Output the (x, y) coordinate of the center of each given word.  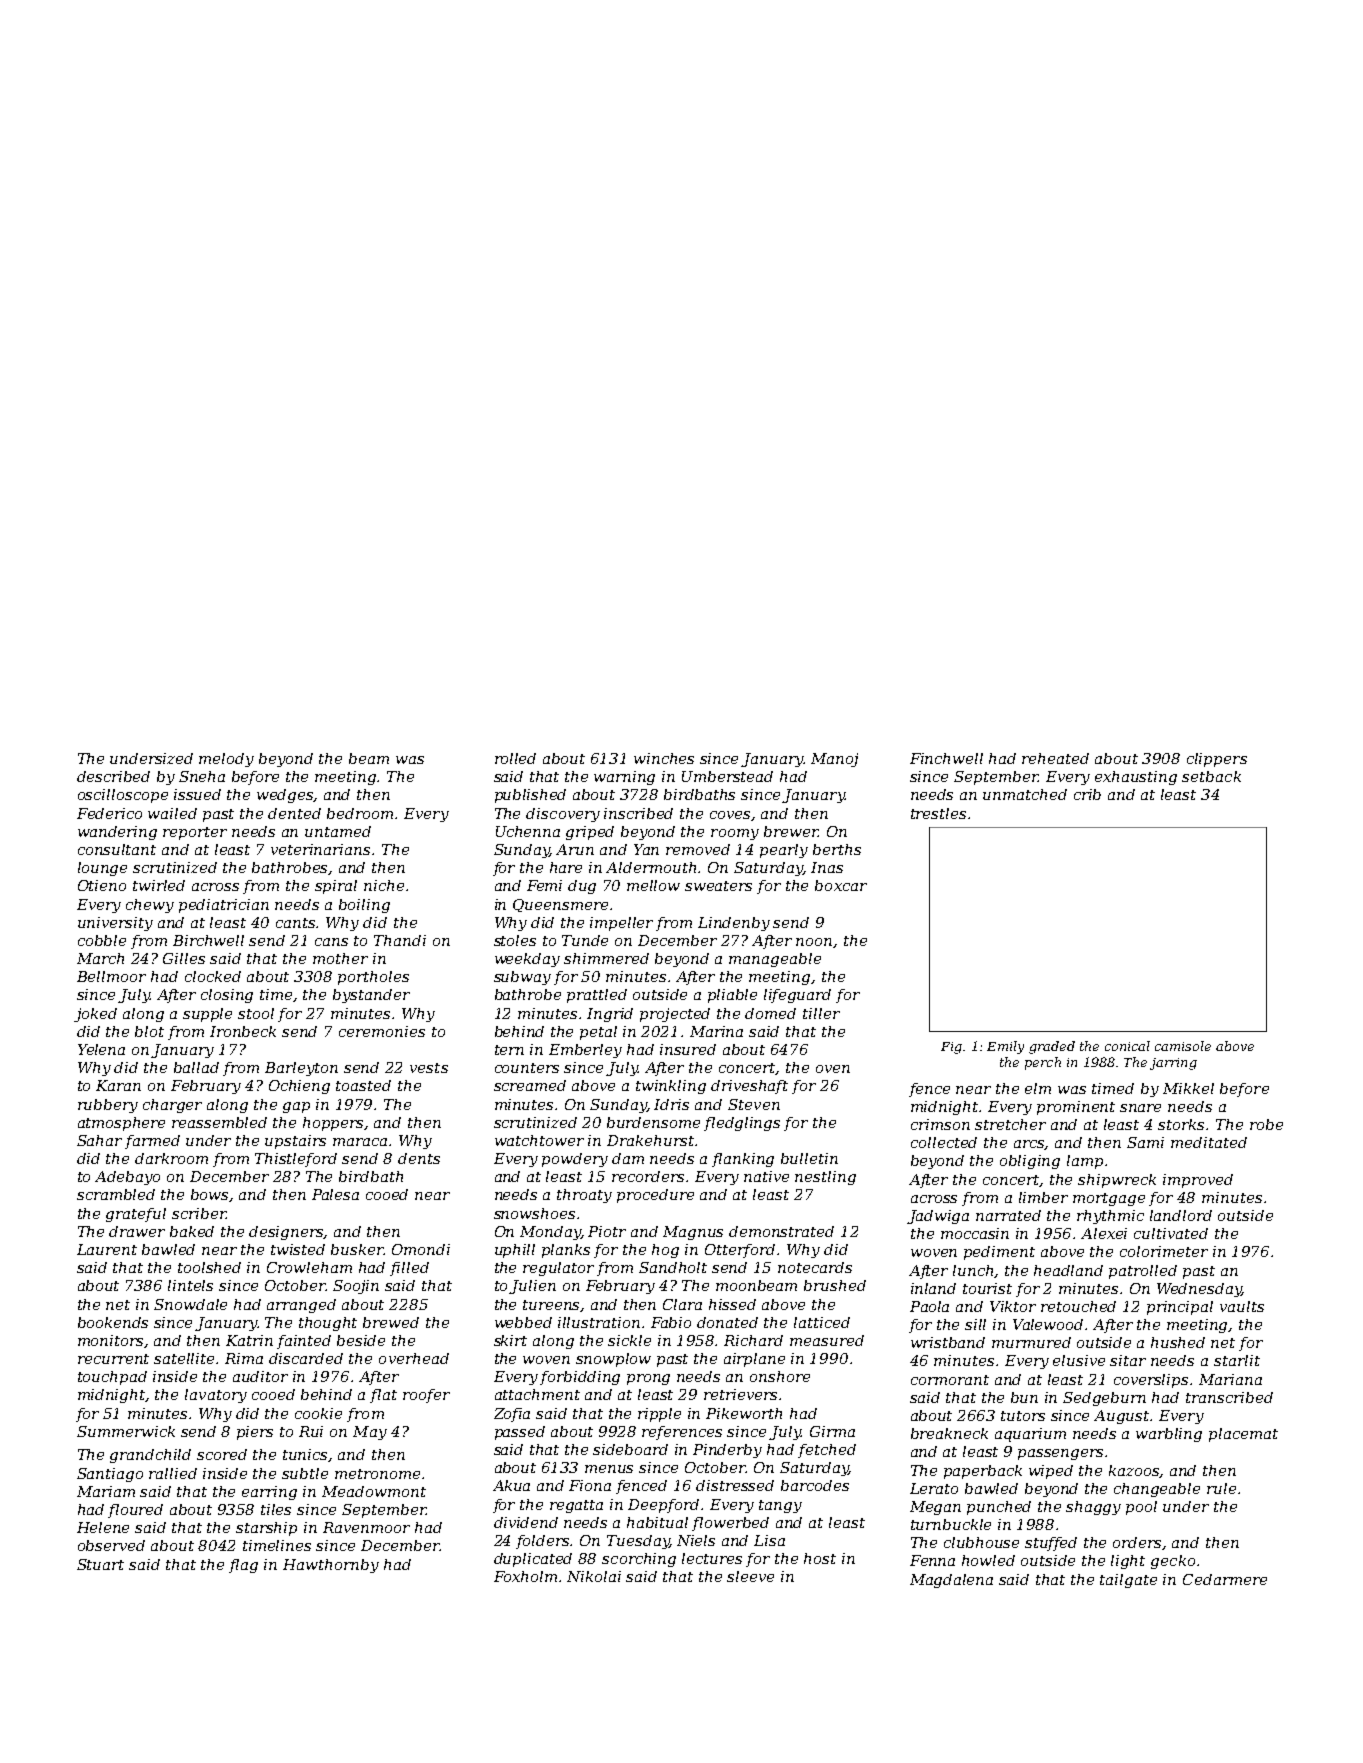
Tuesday (638, 1542)
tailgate (1128, 1581)
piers (255, 1433)
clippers (1217, 760)
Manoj (834, 760)
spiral (336, 887)
